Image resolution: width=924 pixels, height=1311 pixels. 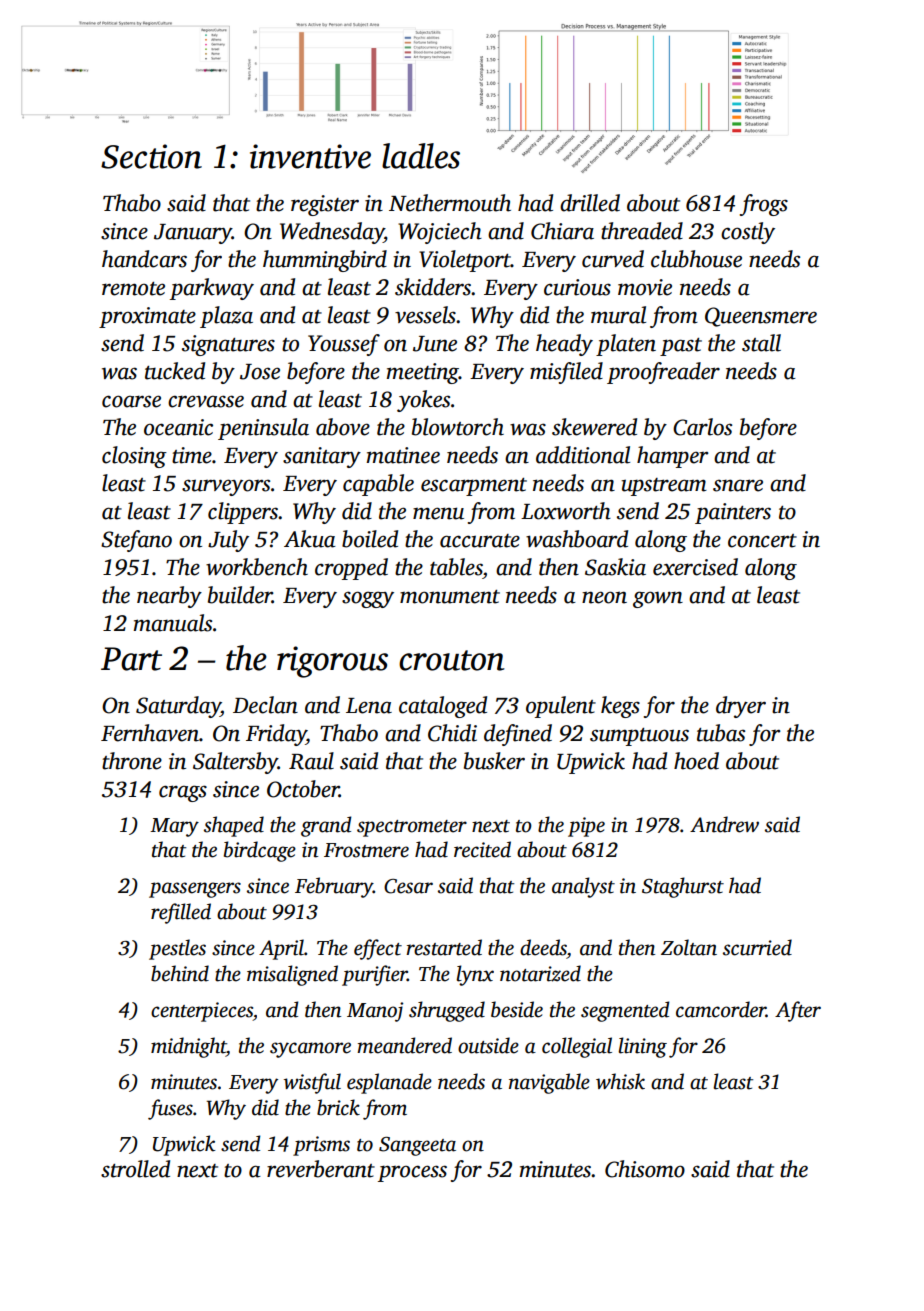 What do you see at coordinates (421, 156) in the image?
I see `ladles` at bounding box center [421, 156].
